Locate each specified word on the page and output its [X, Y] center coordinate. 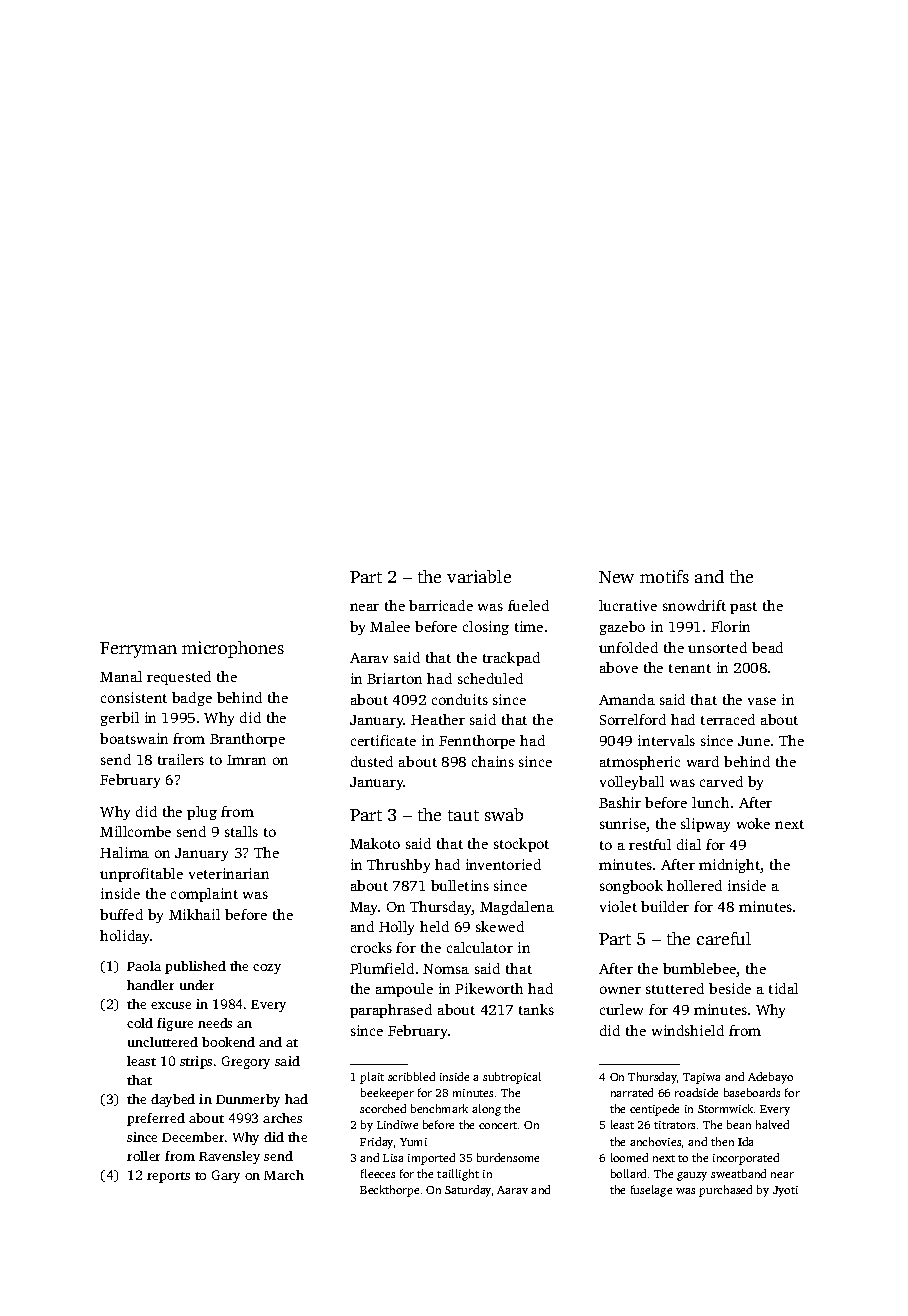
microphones [233, 649]
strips [196, 1062]
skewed [500, 926]
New [616, 577]
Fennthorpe [477, 742]
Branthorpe [247, 740]
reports [168, 1177]
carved [721, 781]
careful [724, 938]
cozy [267, 969]
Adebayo [770, 1078]
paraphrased [391, 1011]
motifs [664, 576]
